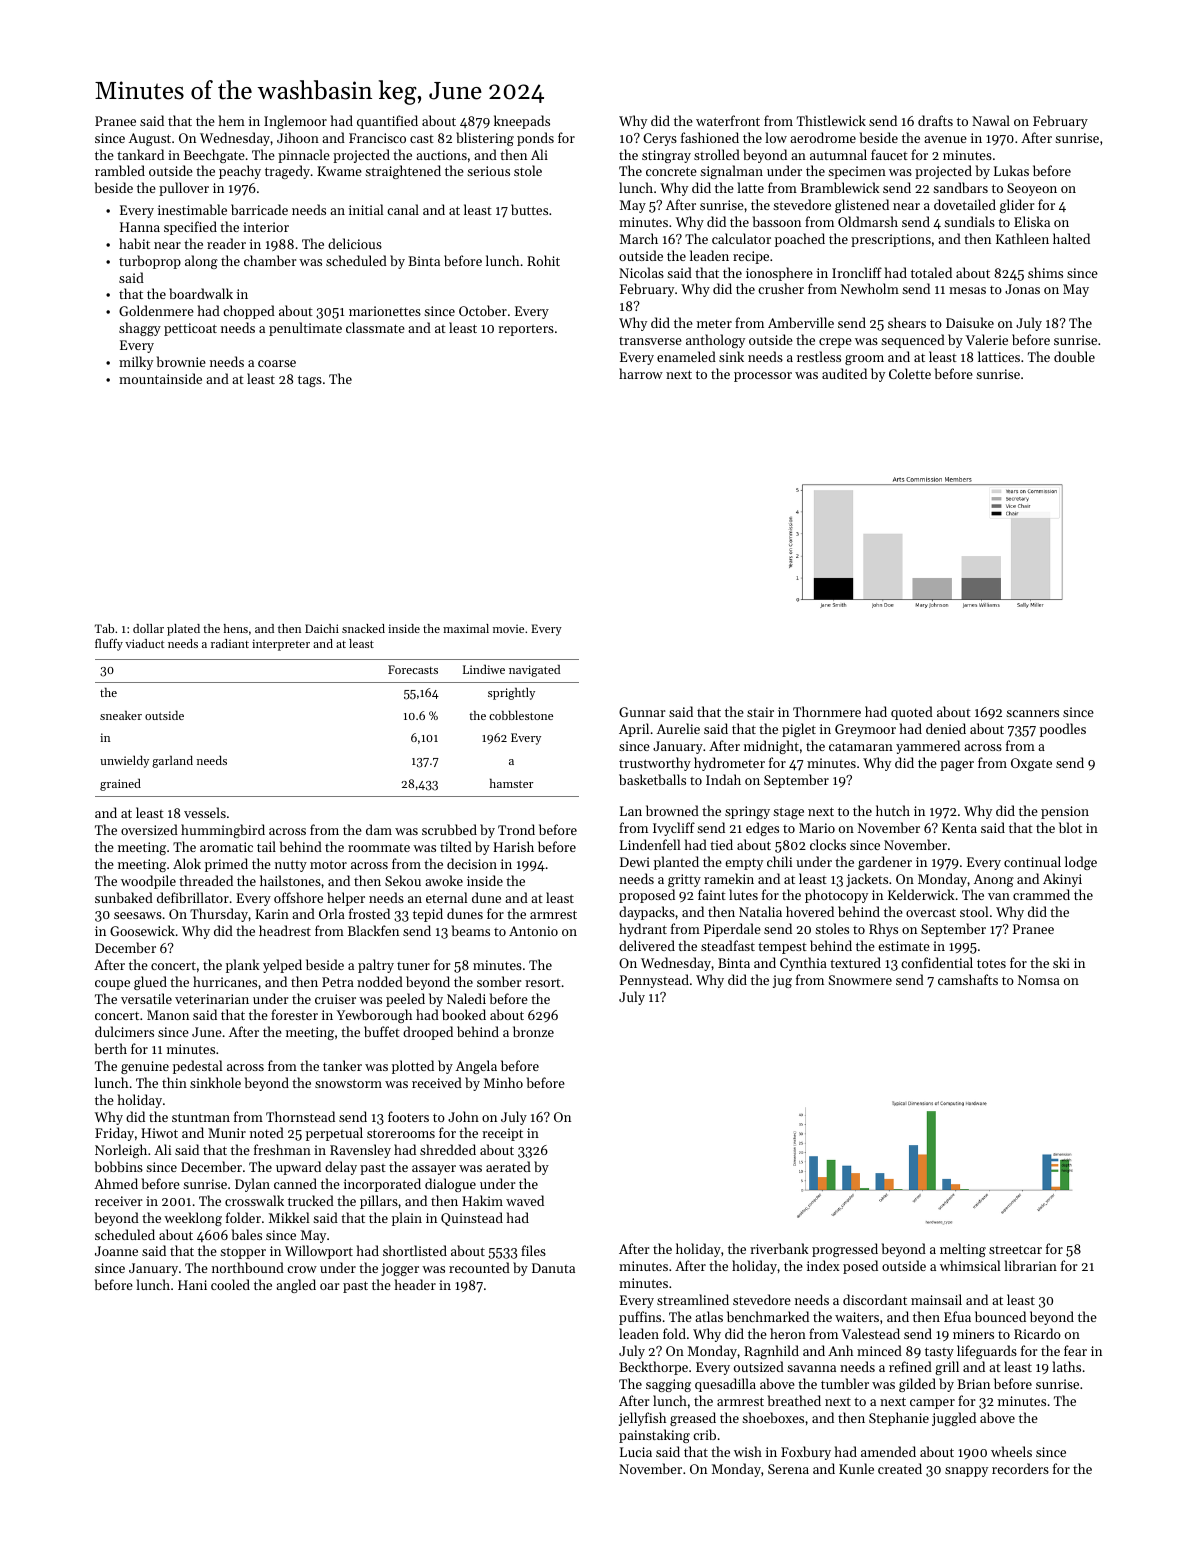 This screenshot has width=1198, height=1550. What do you see at coordinates (472, 863) in the screenshot?
I see `decision` at bounding box center [472, 863].
